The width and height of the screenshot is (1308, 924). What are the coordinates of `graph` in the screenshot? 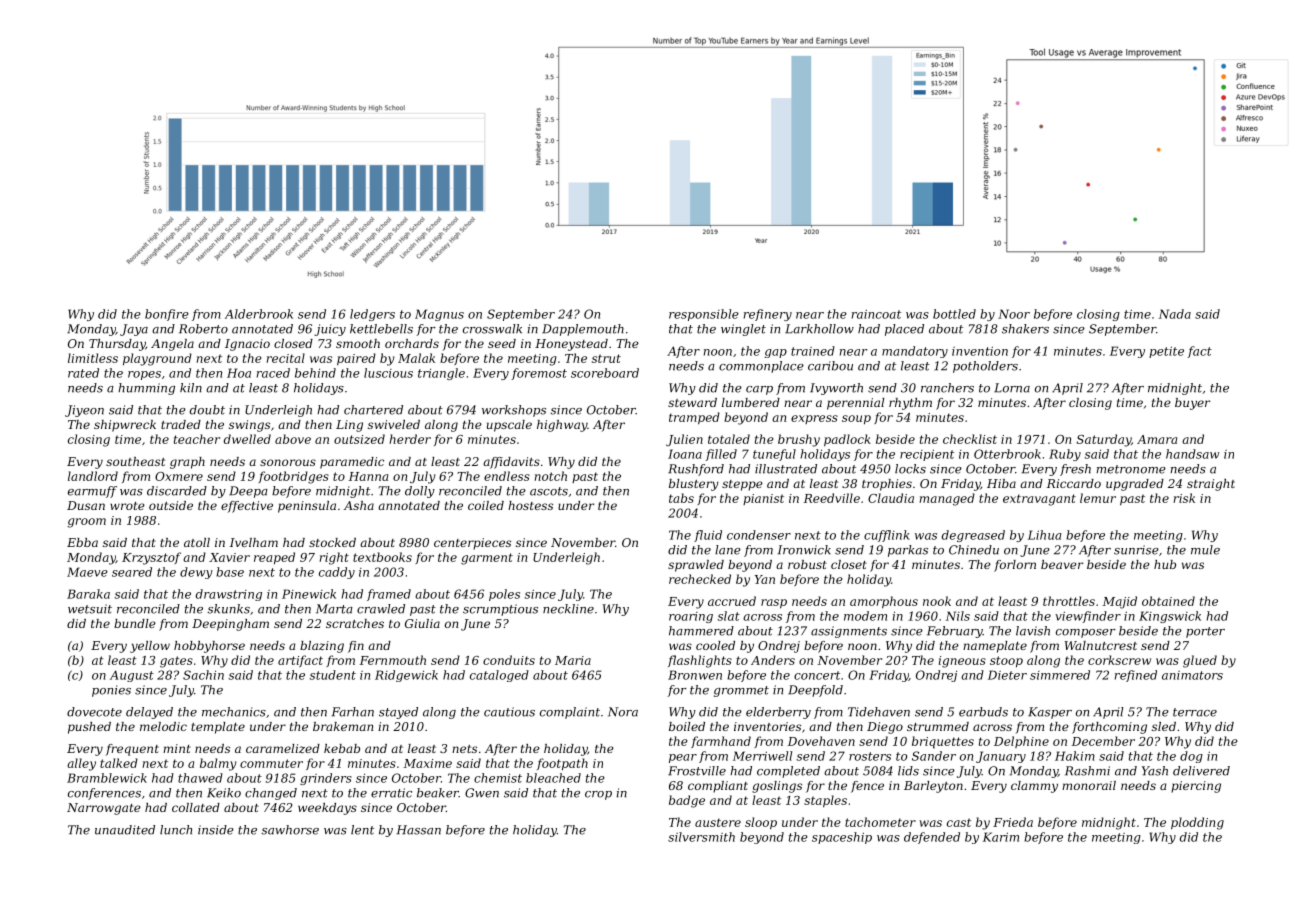 It's located at (187, 463).
